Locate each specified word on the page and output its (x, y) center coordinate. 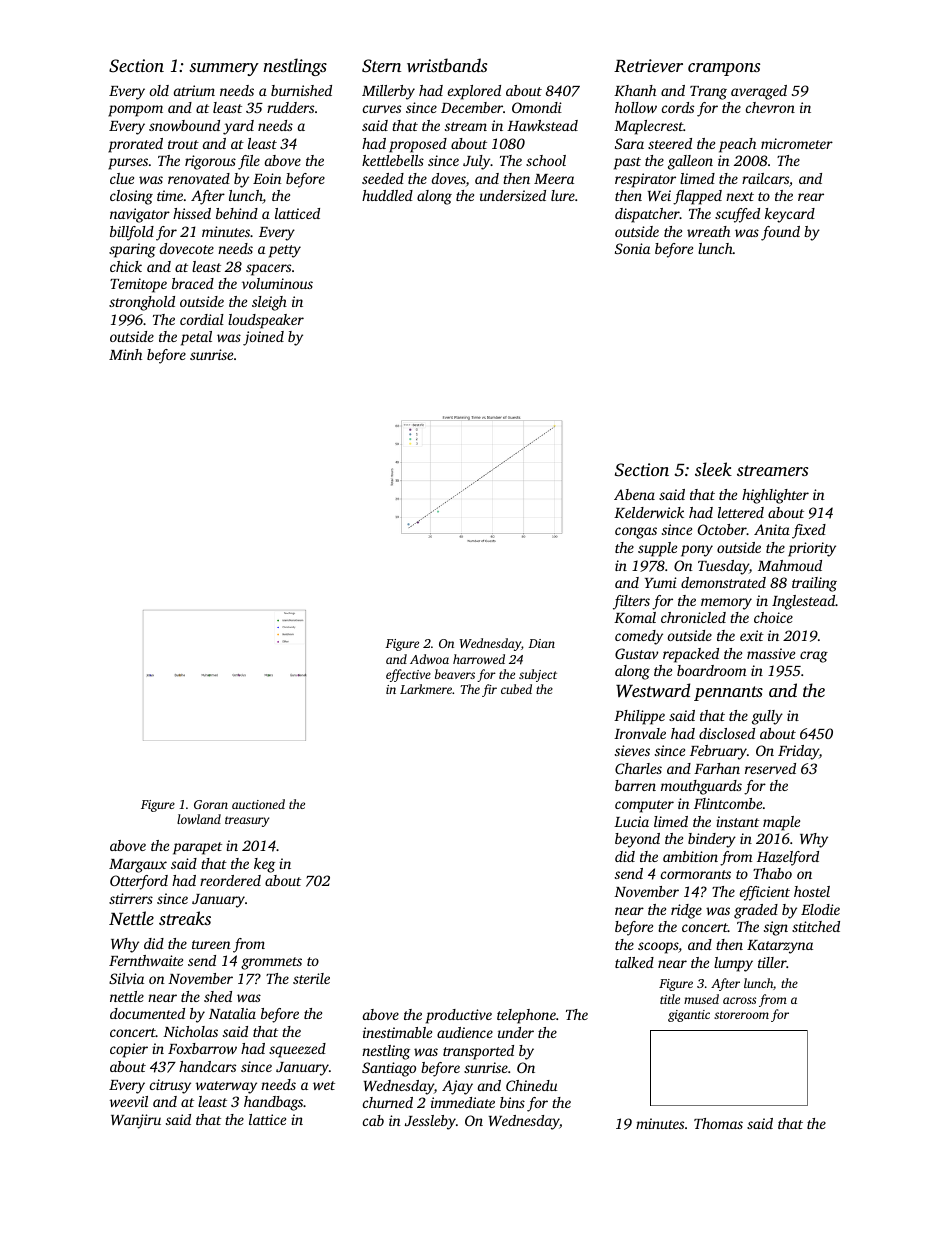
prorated (135, 145)
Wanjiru (136, 1121)
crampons (724, 69)
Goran (211, 804)
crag (814, 657)
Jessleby (430, 1122)
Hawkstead (542, 125)
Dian (541, 643)
